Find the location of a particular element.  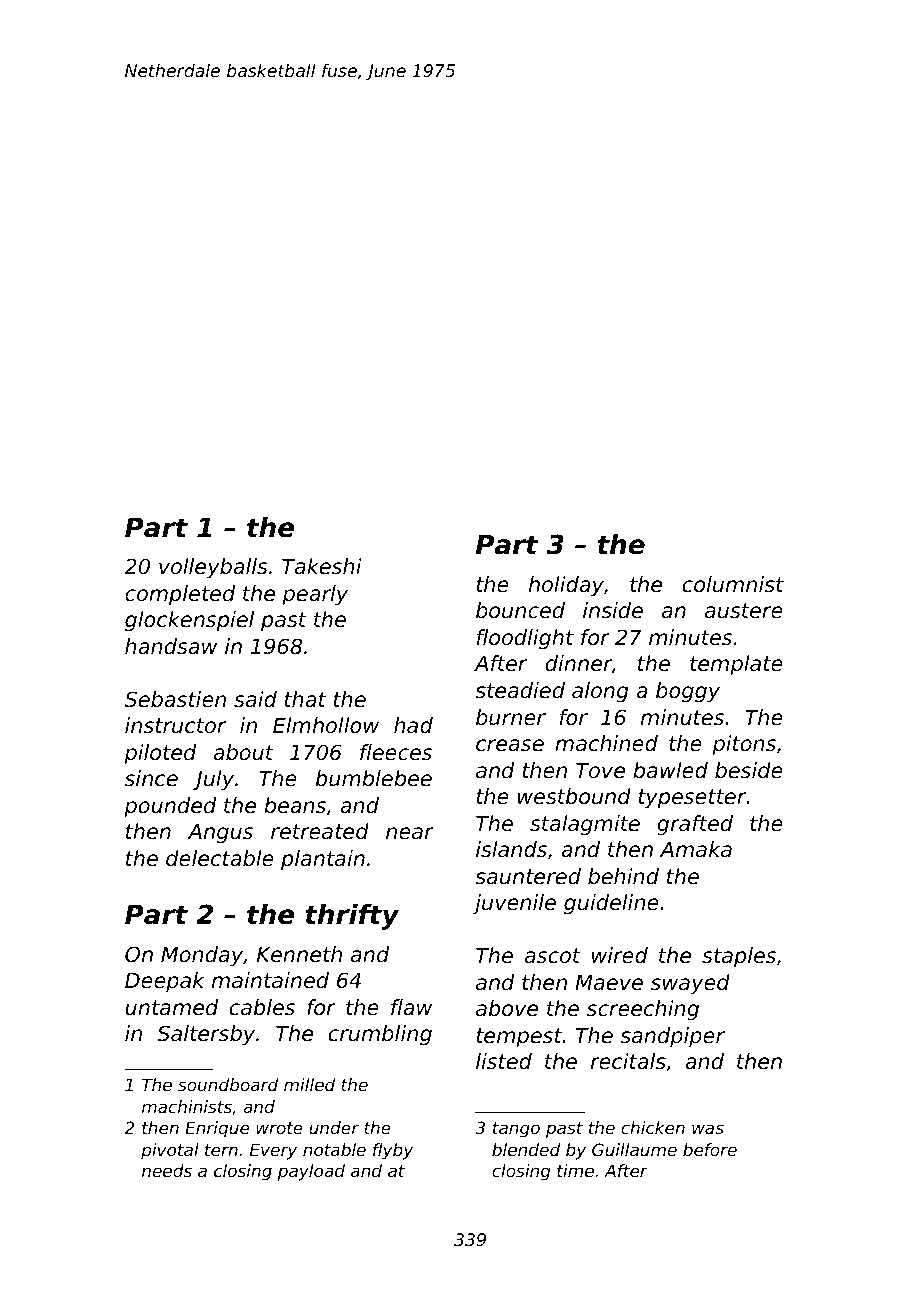

burner is located at coordinates (511, 717).
